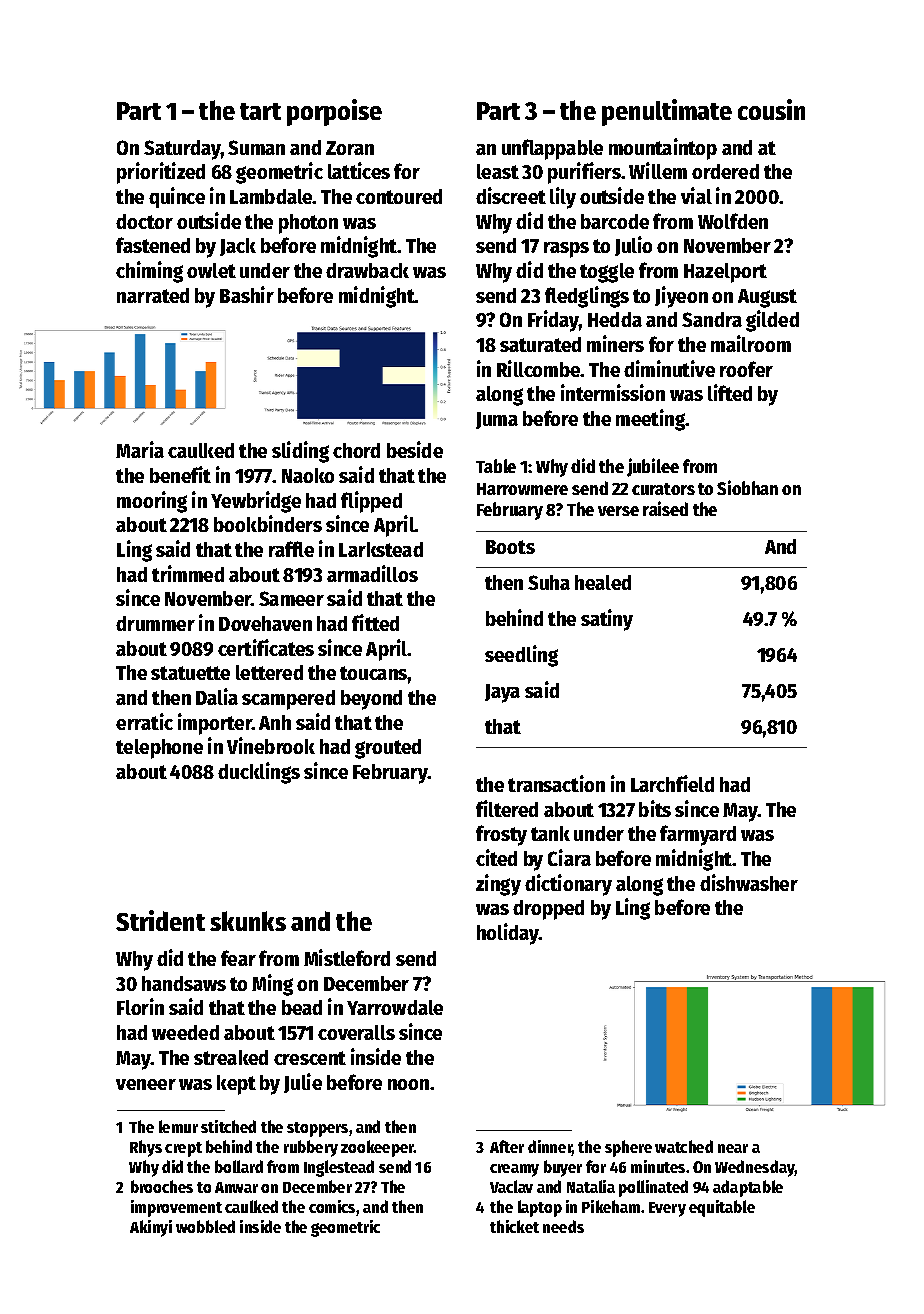 The height and width of the screenshot is (1314, 924). What do you see at coordinates (747, 487) in the screenshot?
I see `Siobhan` at bounding box center [747, 487].
